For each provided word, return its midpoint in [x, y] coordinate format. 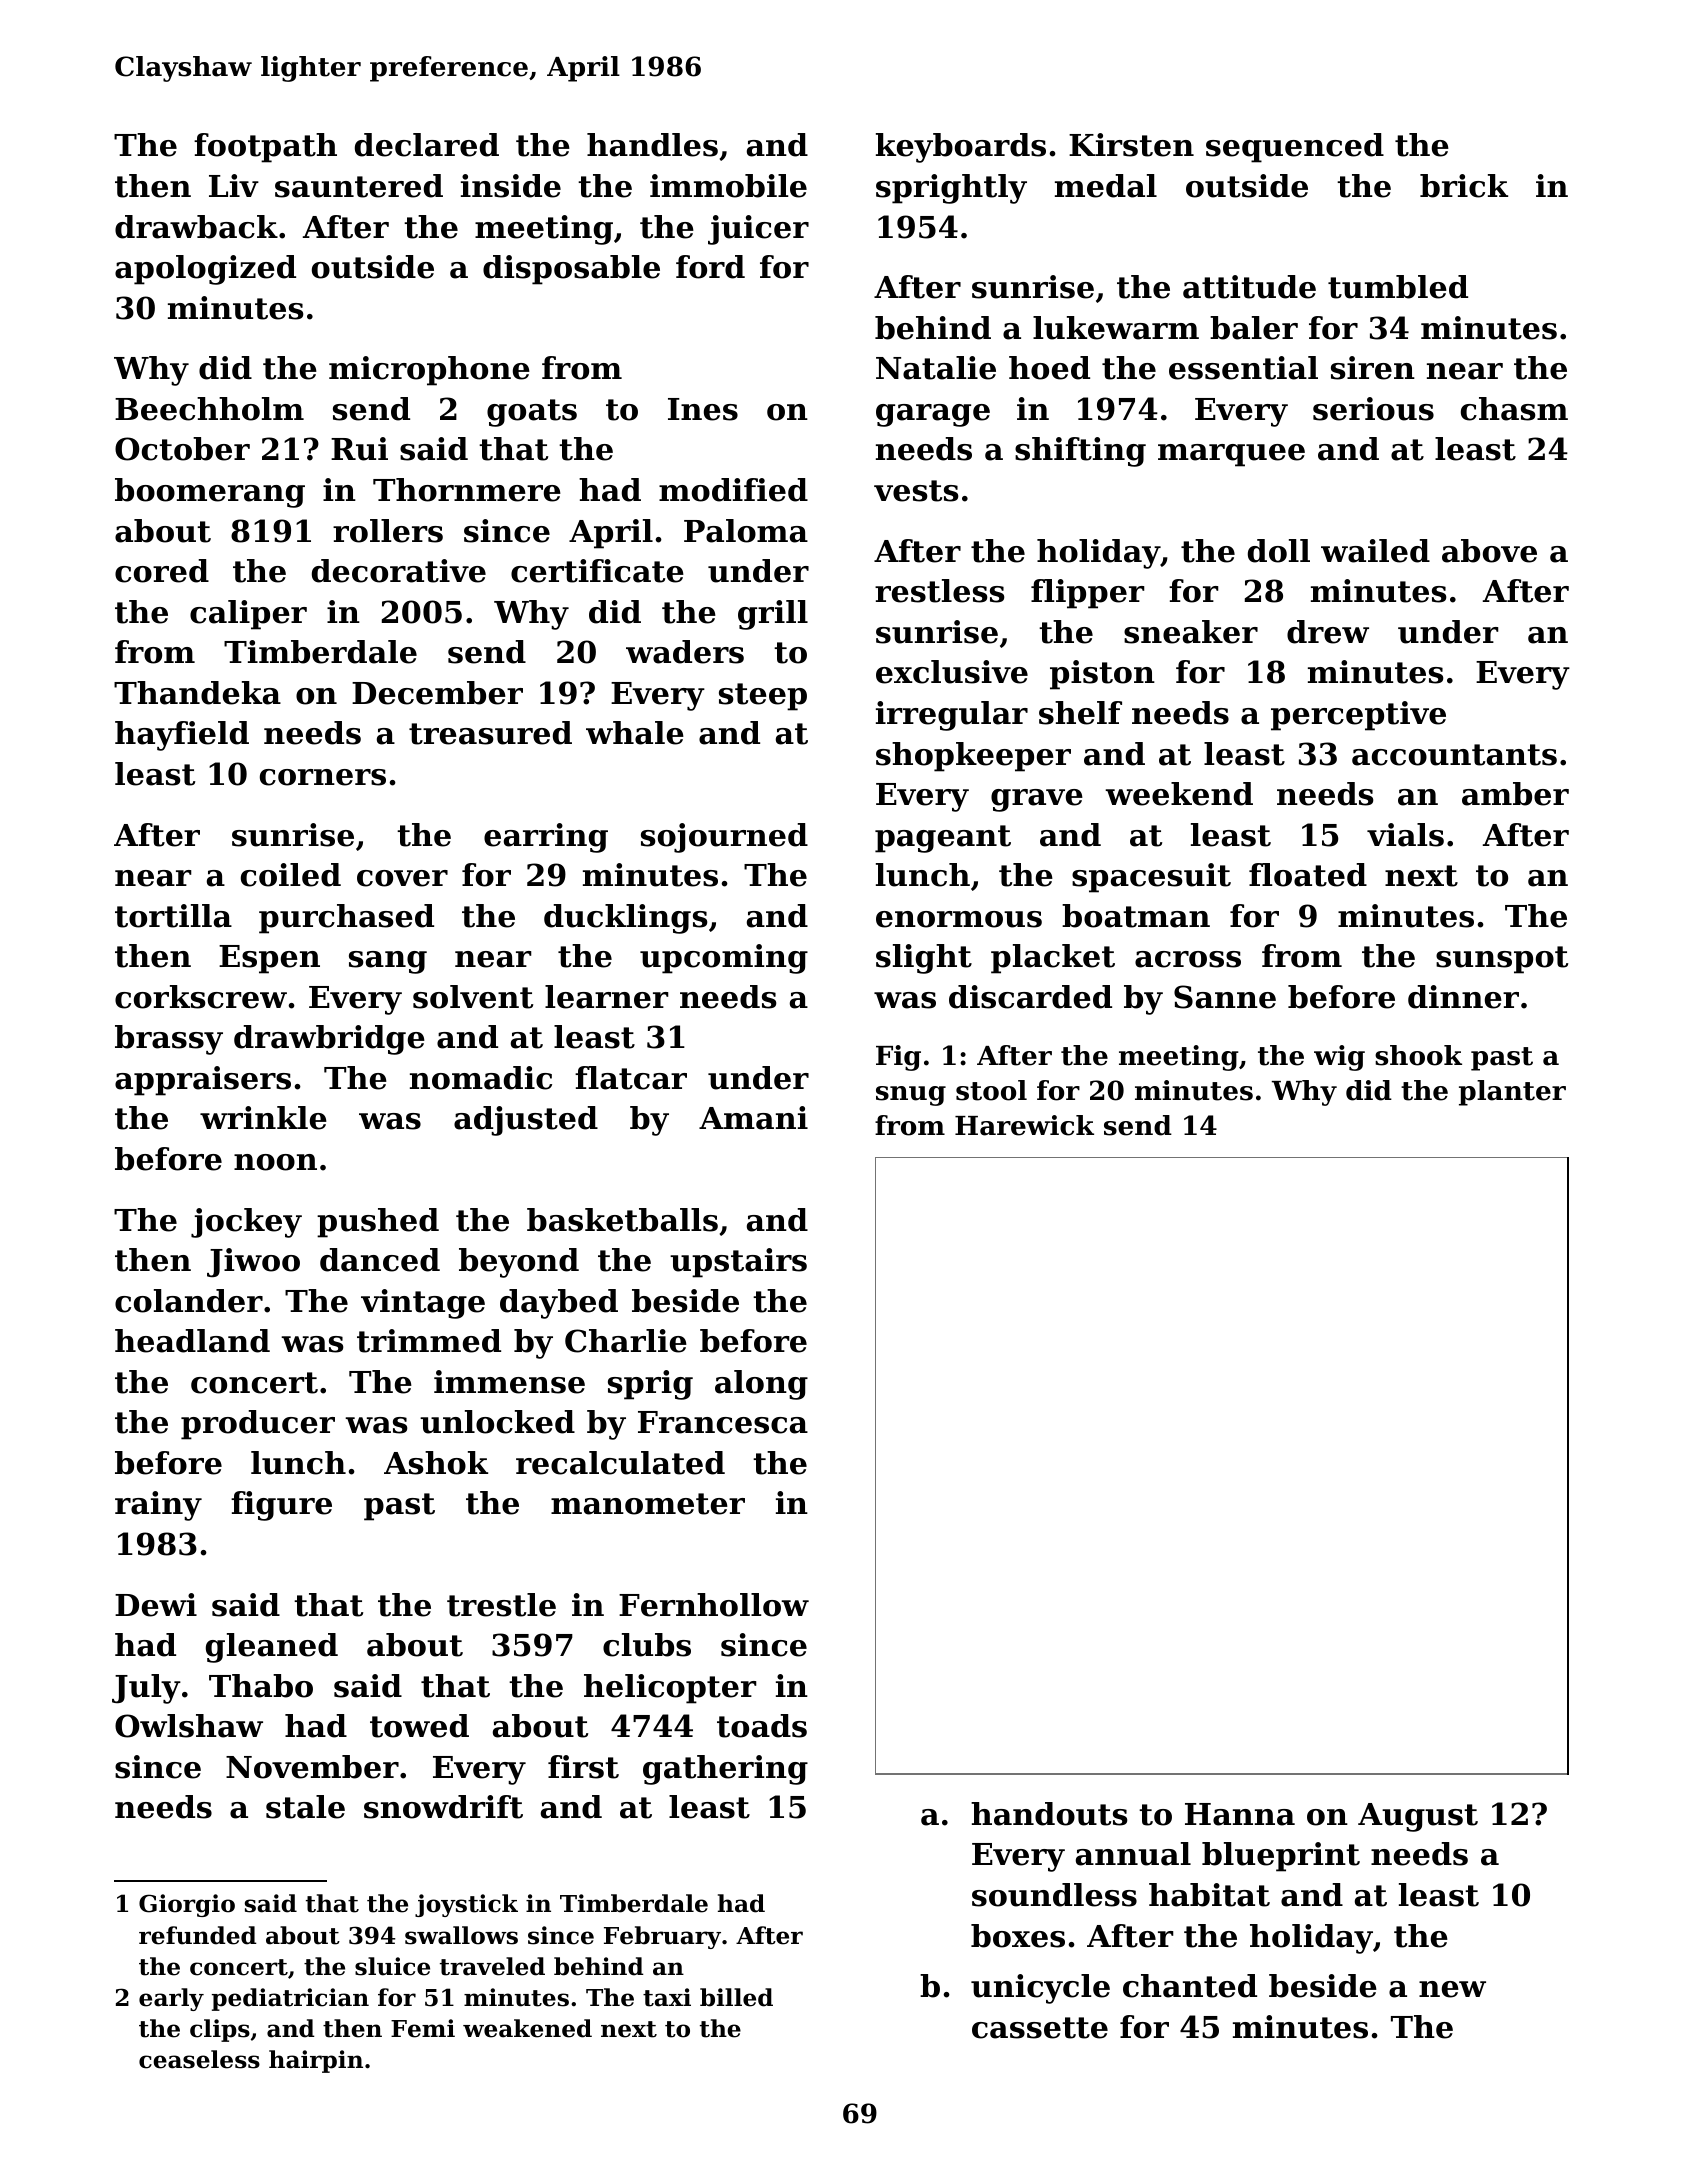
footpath [265, 148]
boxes [1018, 1936]
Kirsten [1131, 145]
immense [509, 1382]
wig [1339, 1058]
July [146, 1689]
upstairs [738, 1263]
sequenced [1295, 148]
